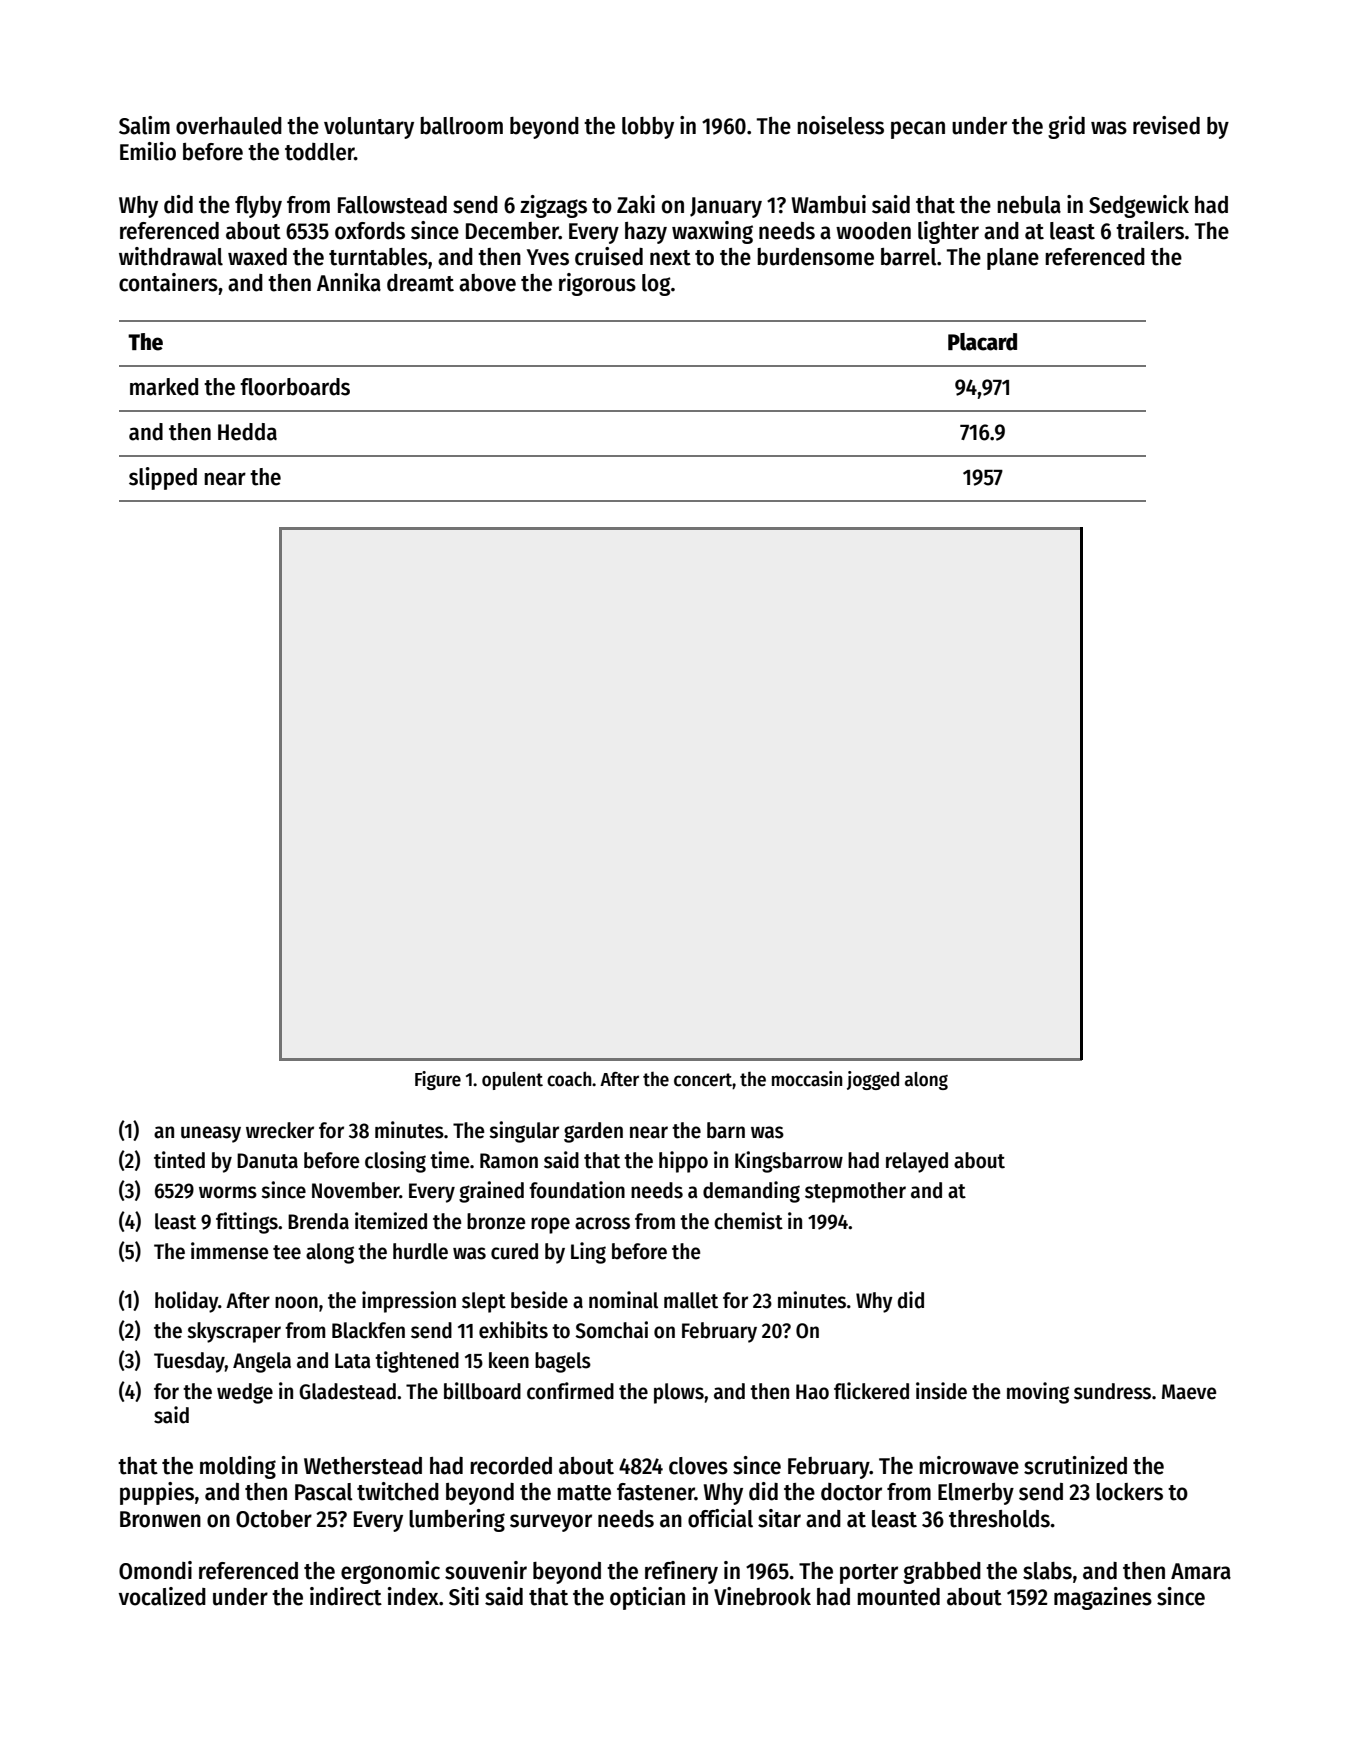 Image resolution: width=1362 pixels, height=1762 pixels. Describe the element at coordinates (160, 1519) in the screenshot. I see `Bronwen` at that location.
